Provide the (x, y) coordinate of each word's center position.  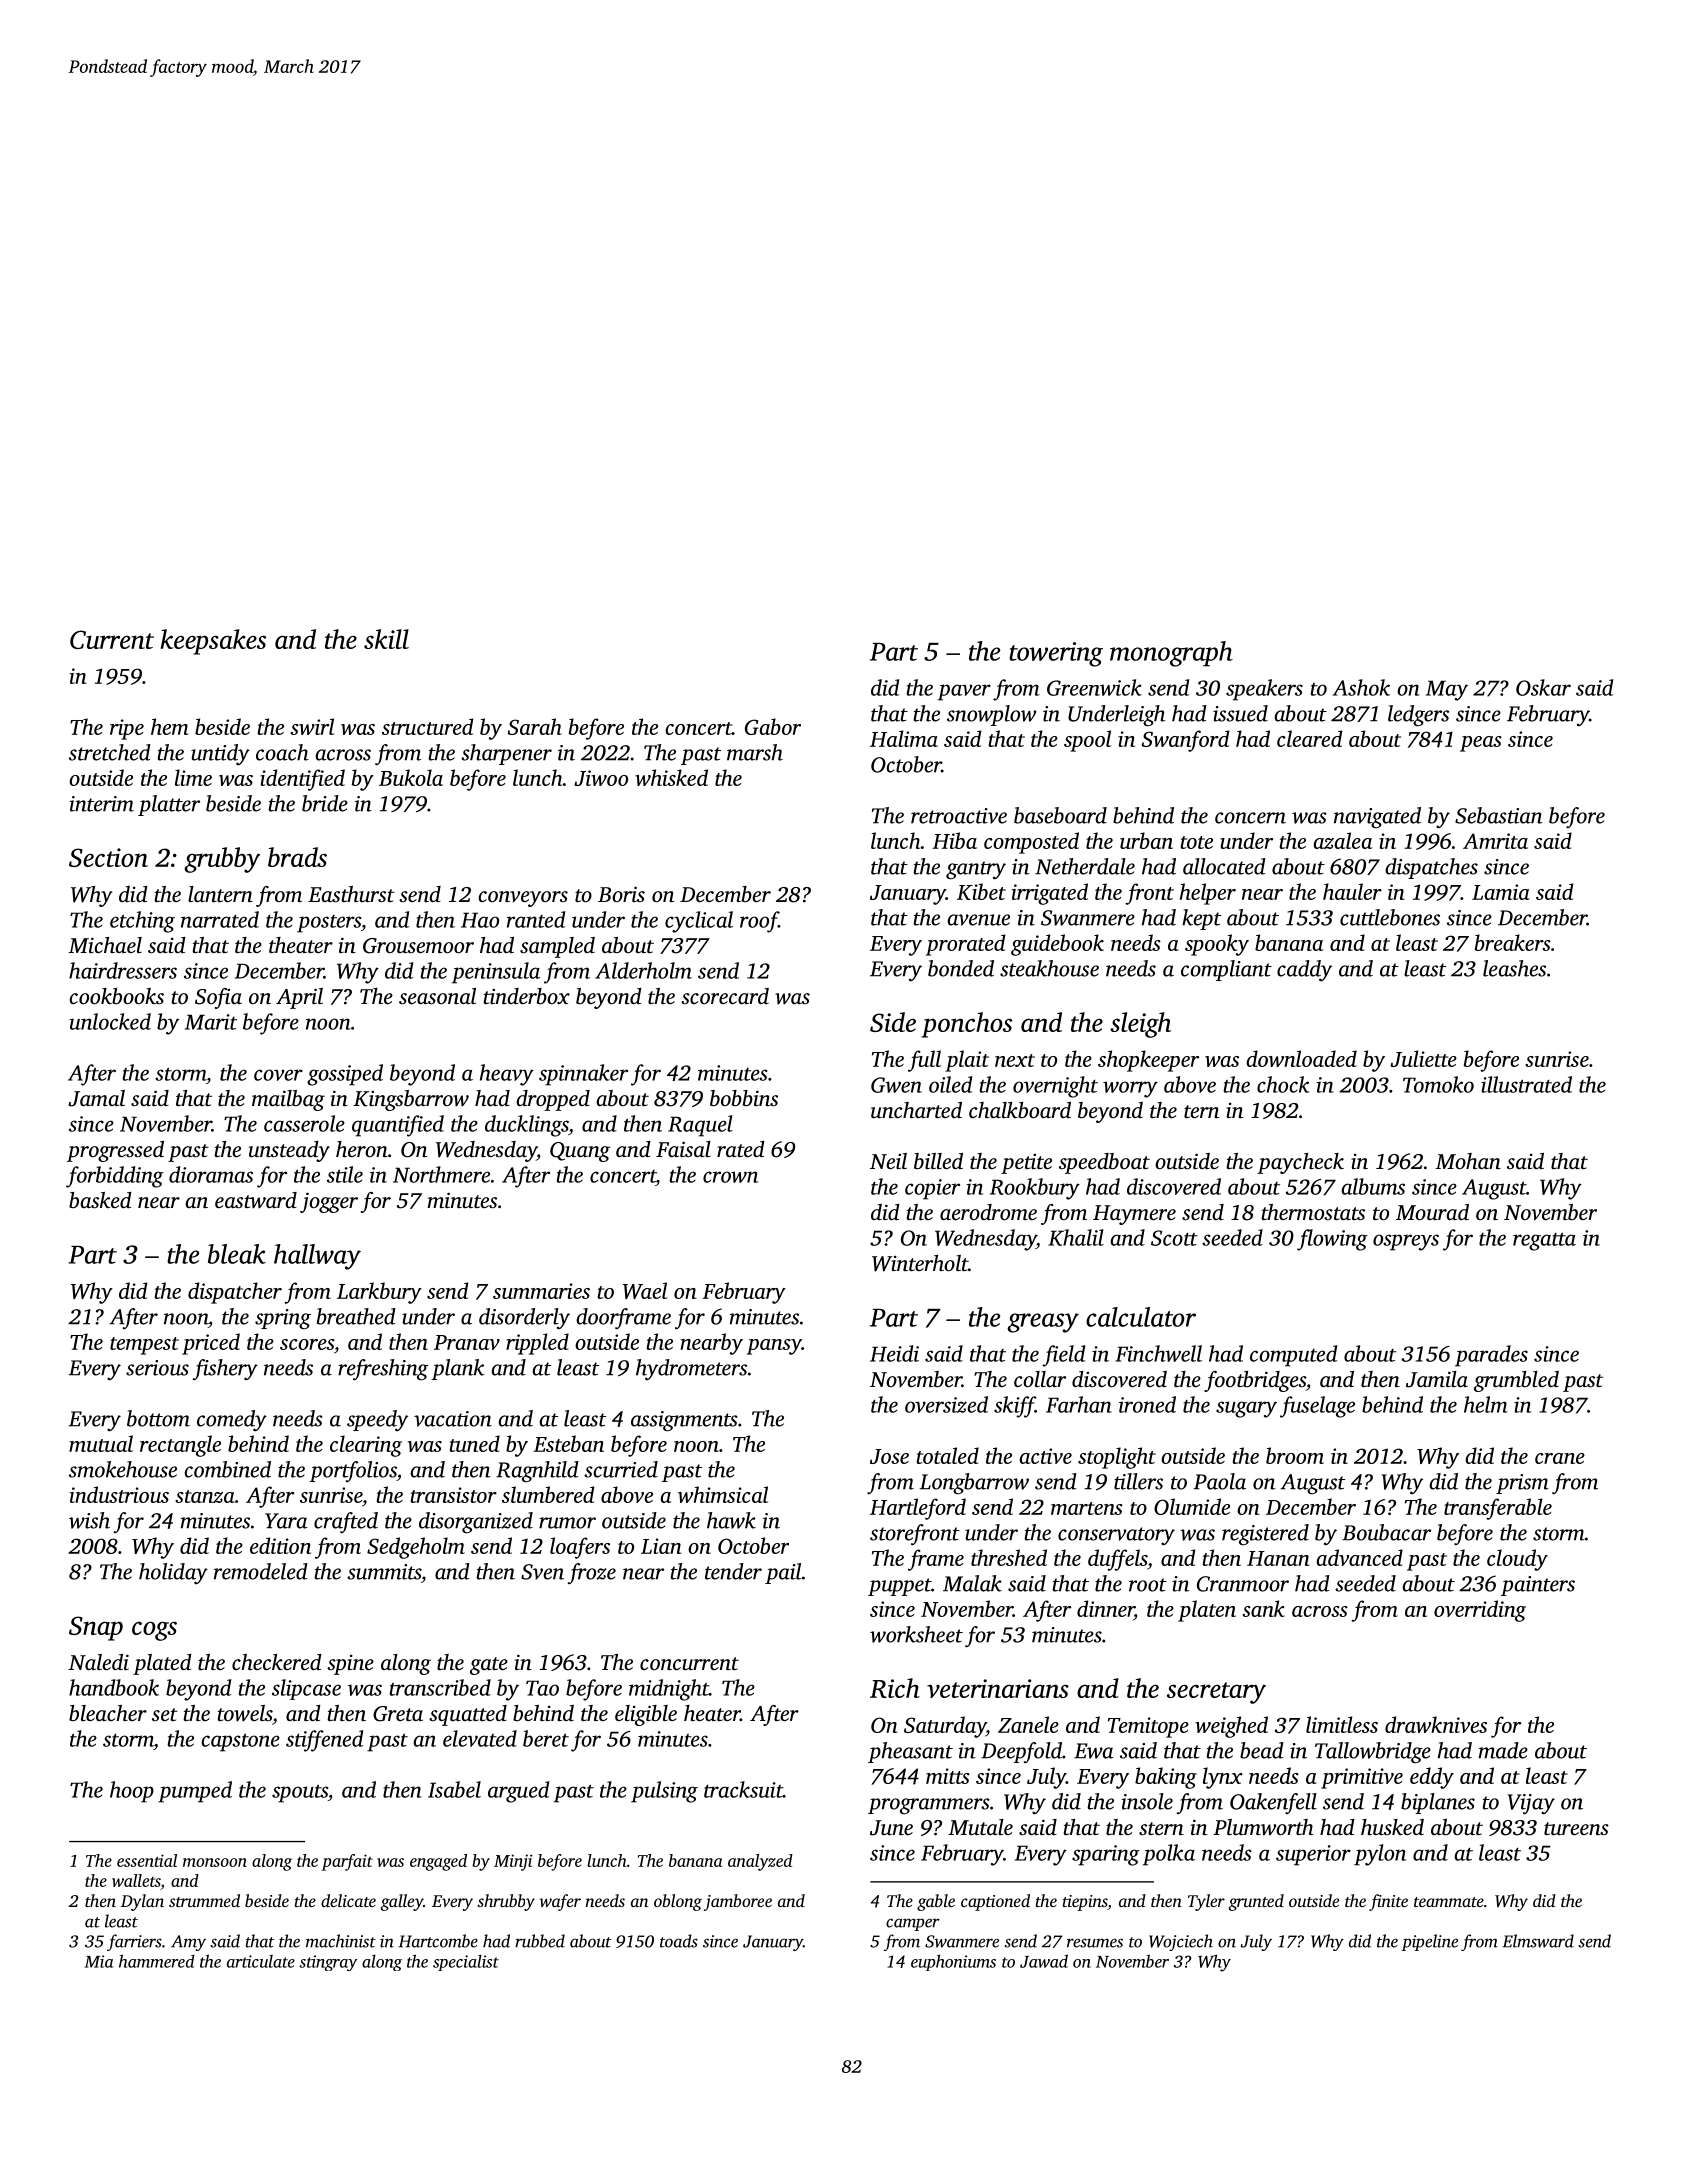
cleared (1309, 738)
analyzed (760, 1862)
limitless (1342, 1724)
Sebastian (1499, 815)
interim (101, 804)
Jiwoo (601, 778)
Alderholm (643, 970)
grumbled (1516, 1381)
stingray (328, 1963)
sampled (557, 947)
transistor (454, 1495)
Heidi (894, 1353)
